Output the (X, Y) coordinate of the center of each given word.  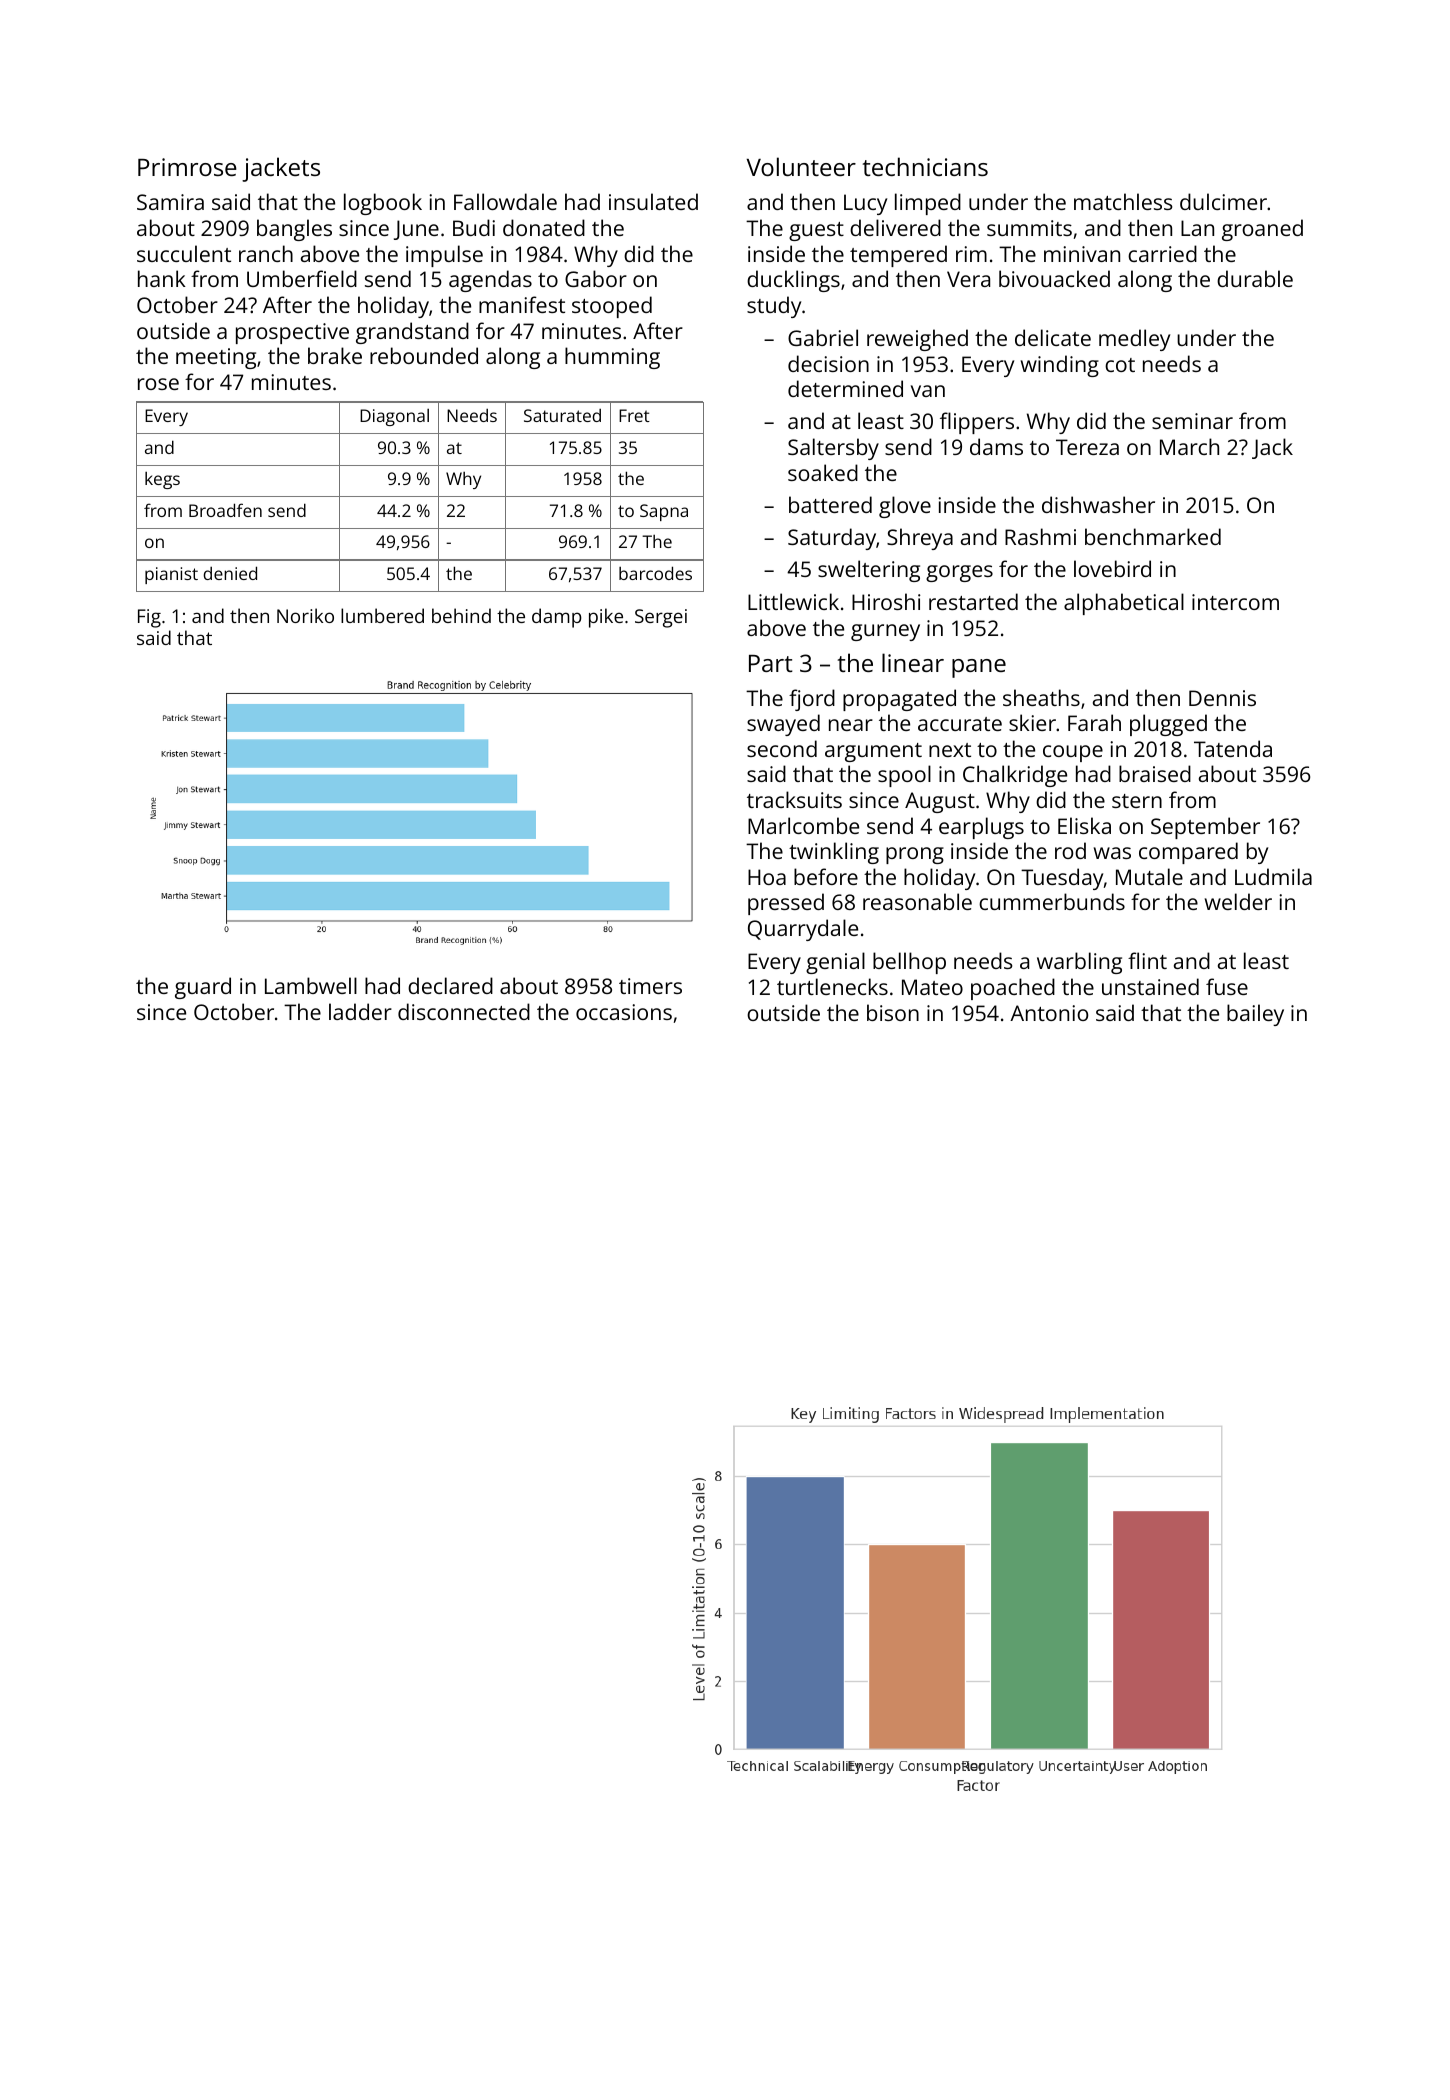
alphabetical (1124, 604)
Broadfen (225, 510)
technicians (925, 166)
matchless (1123, 201)
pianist (171, 575)
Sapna (664, 512)
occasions (624, 1012)
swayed (783, 725)
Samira (170, 202)
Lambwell (311, 985)
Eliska (1084, 825)
